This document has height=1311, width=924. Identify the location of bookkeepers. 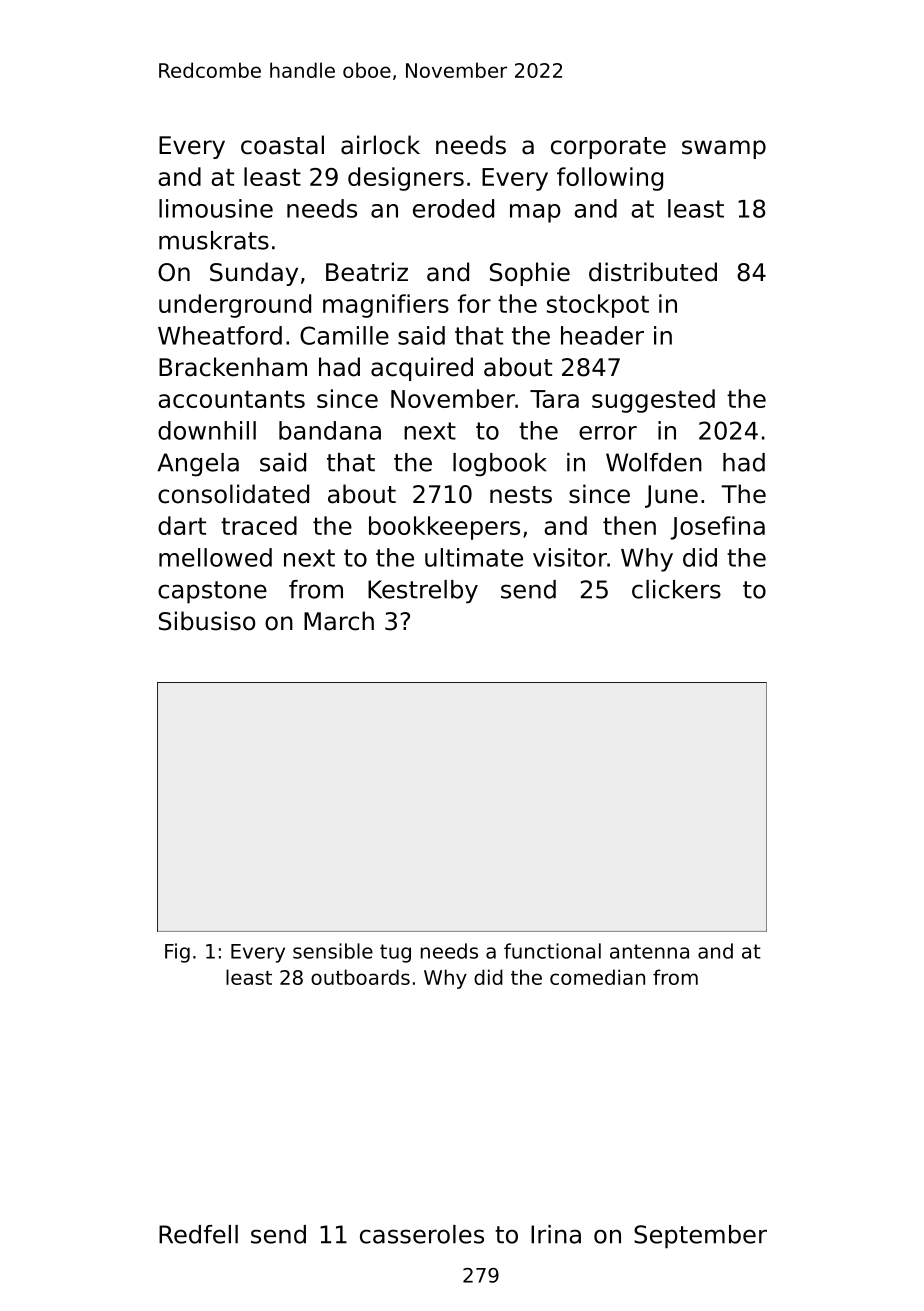
(444, 528).
